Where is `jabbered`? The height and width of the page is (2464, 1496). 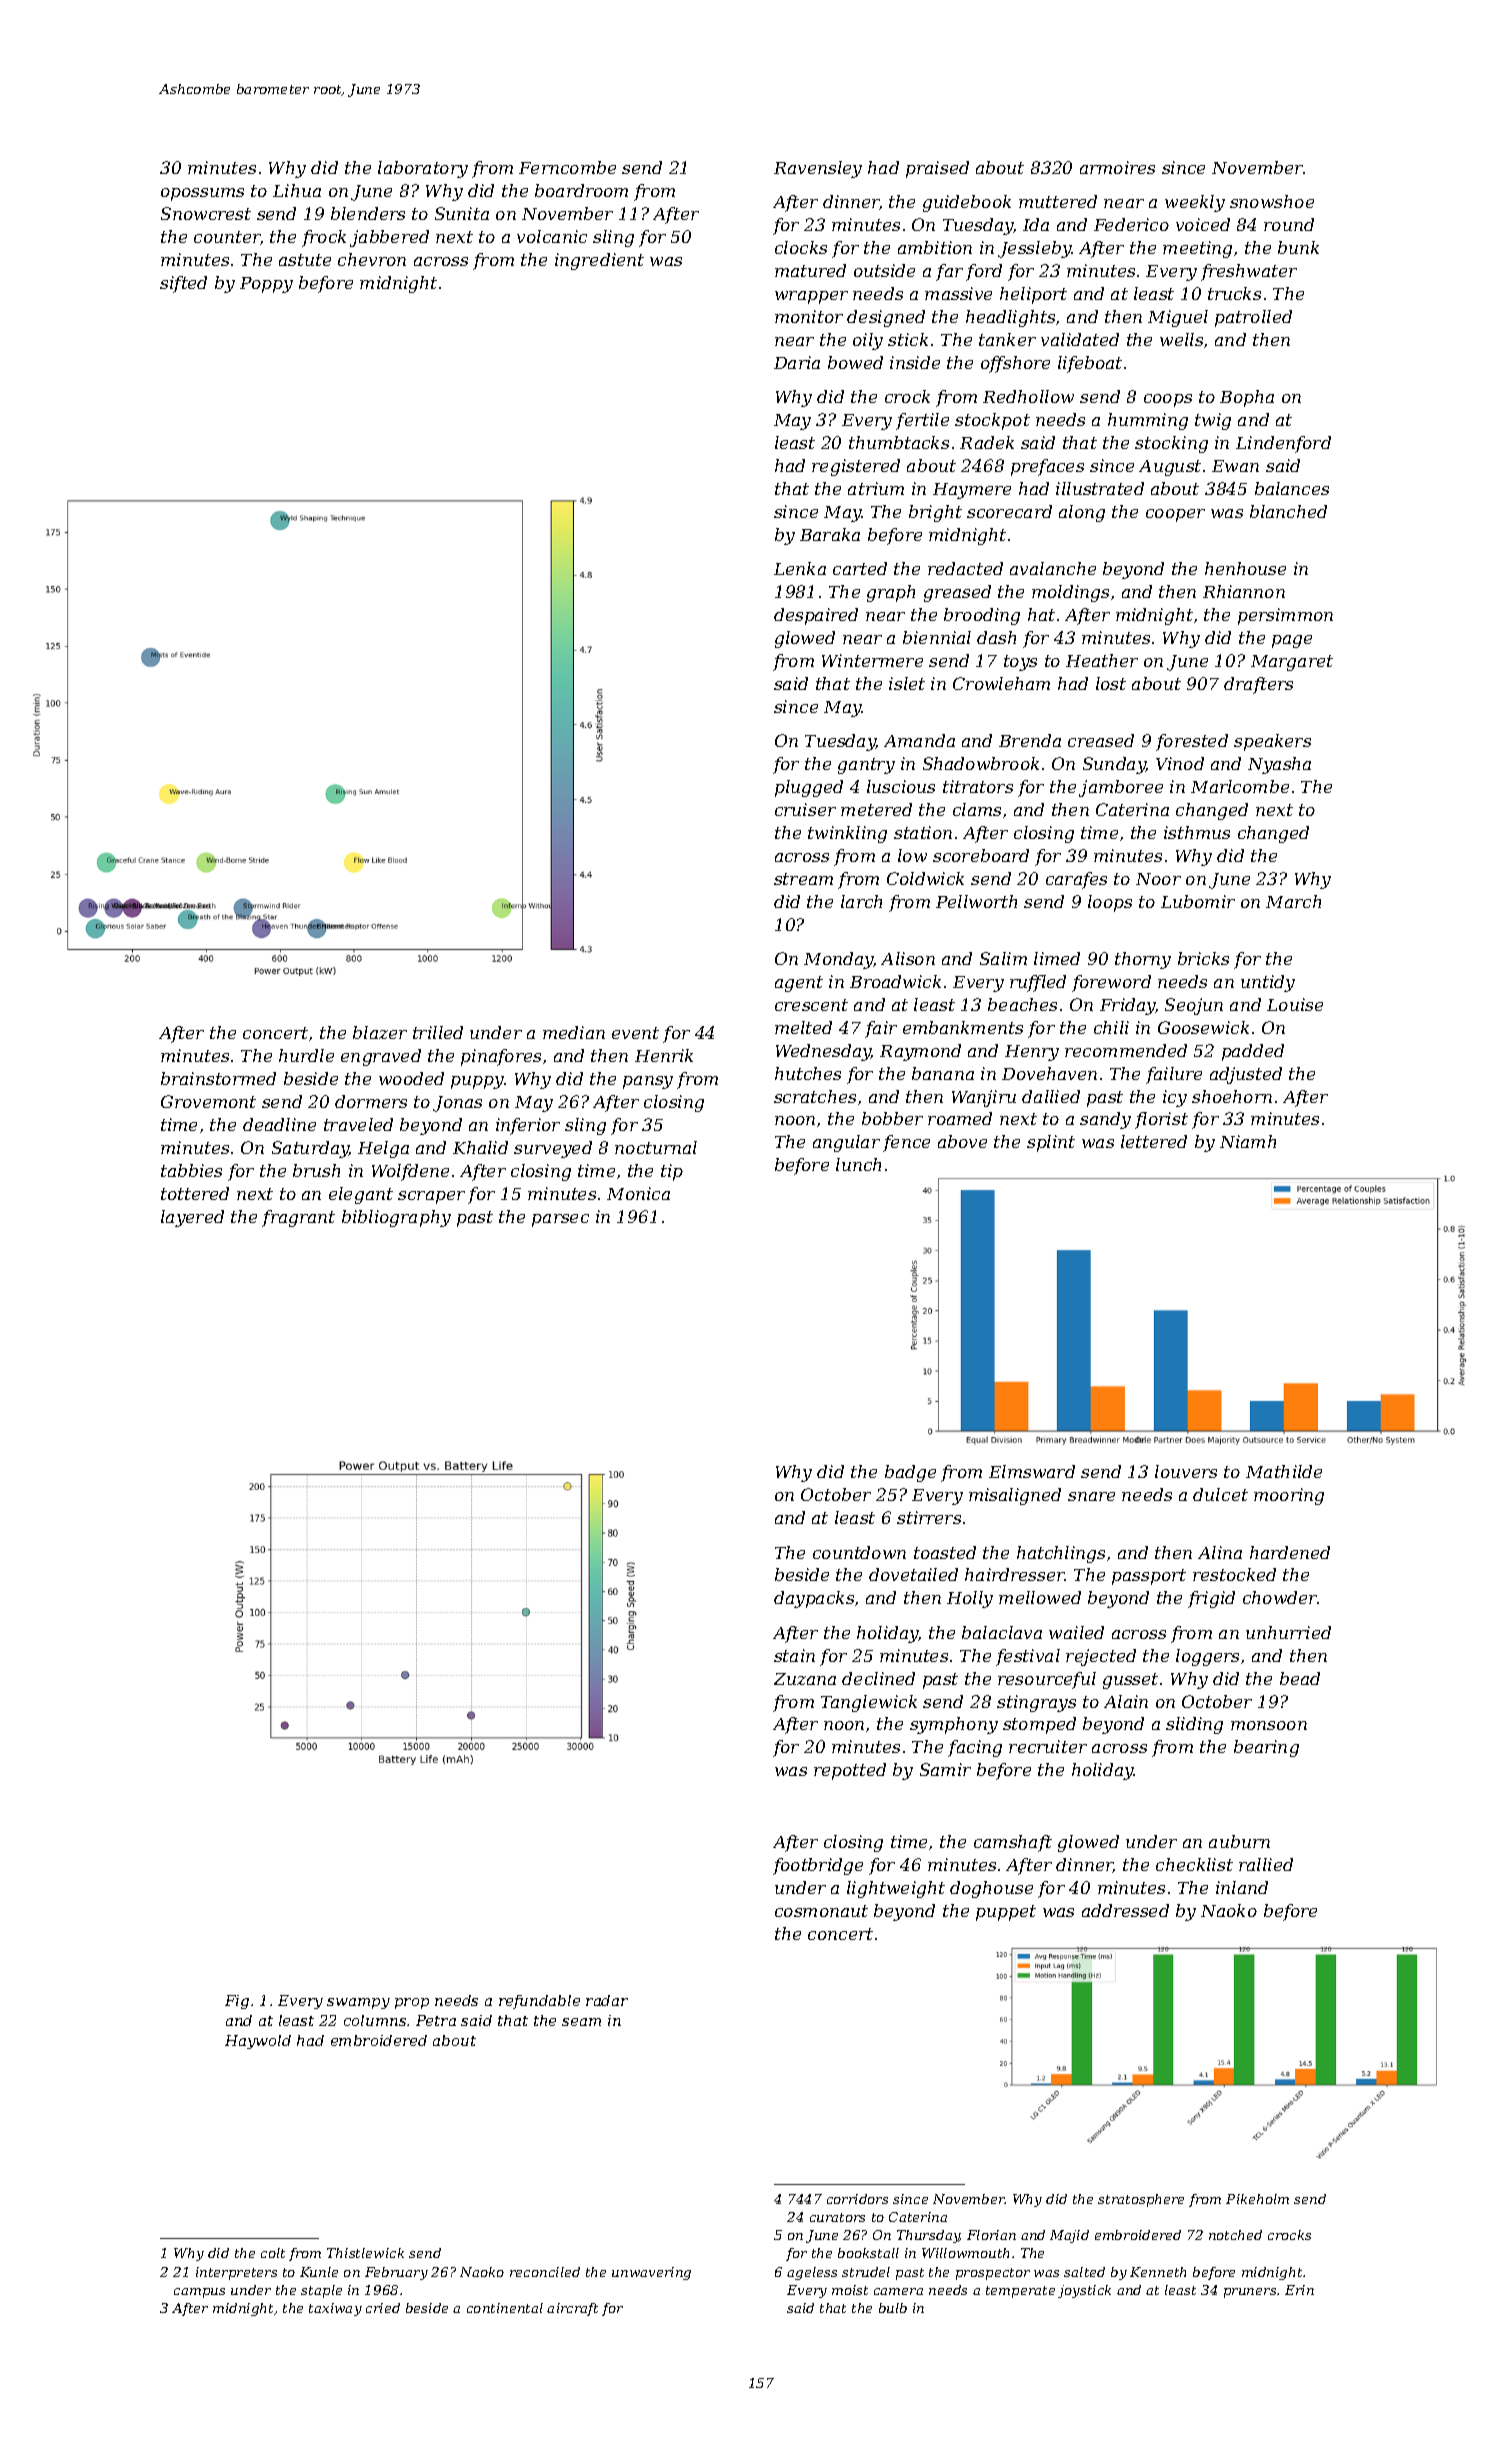
jabbered is located at coordinates (389, 238).
